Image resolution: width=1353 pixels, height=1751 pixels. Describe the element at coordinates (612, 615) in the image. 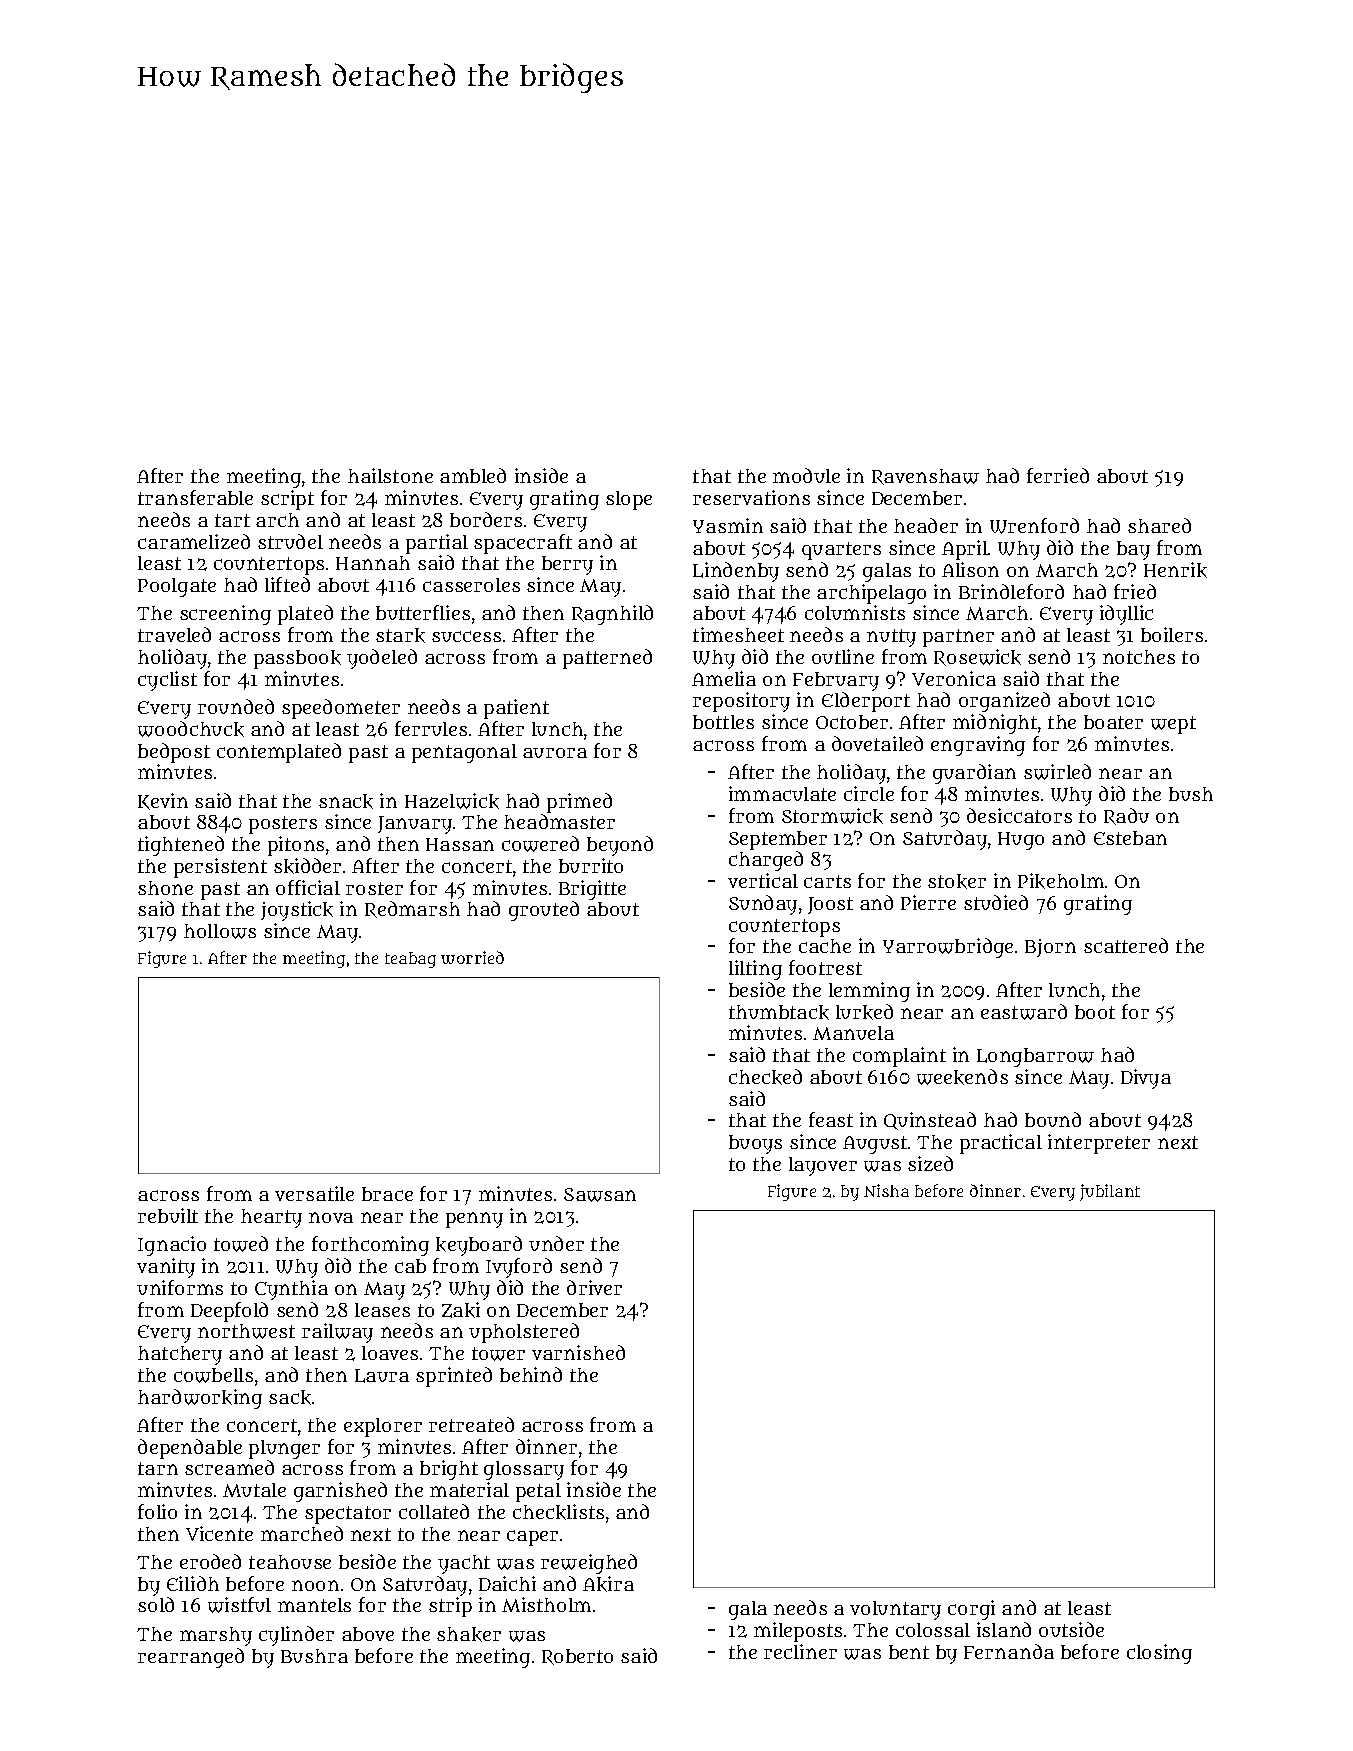

I see `Ragnhild` at that location.
